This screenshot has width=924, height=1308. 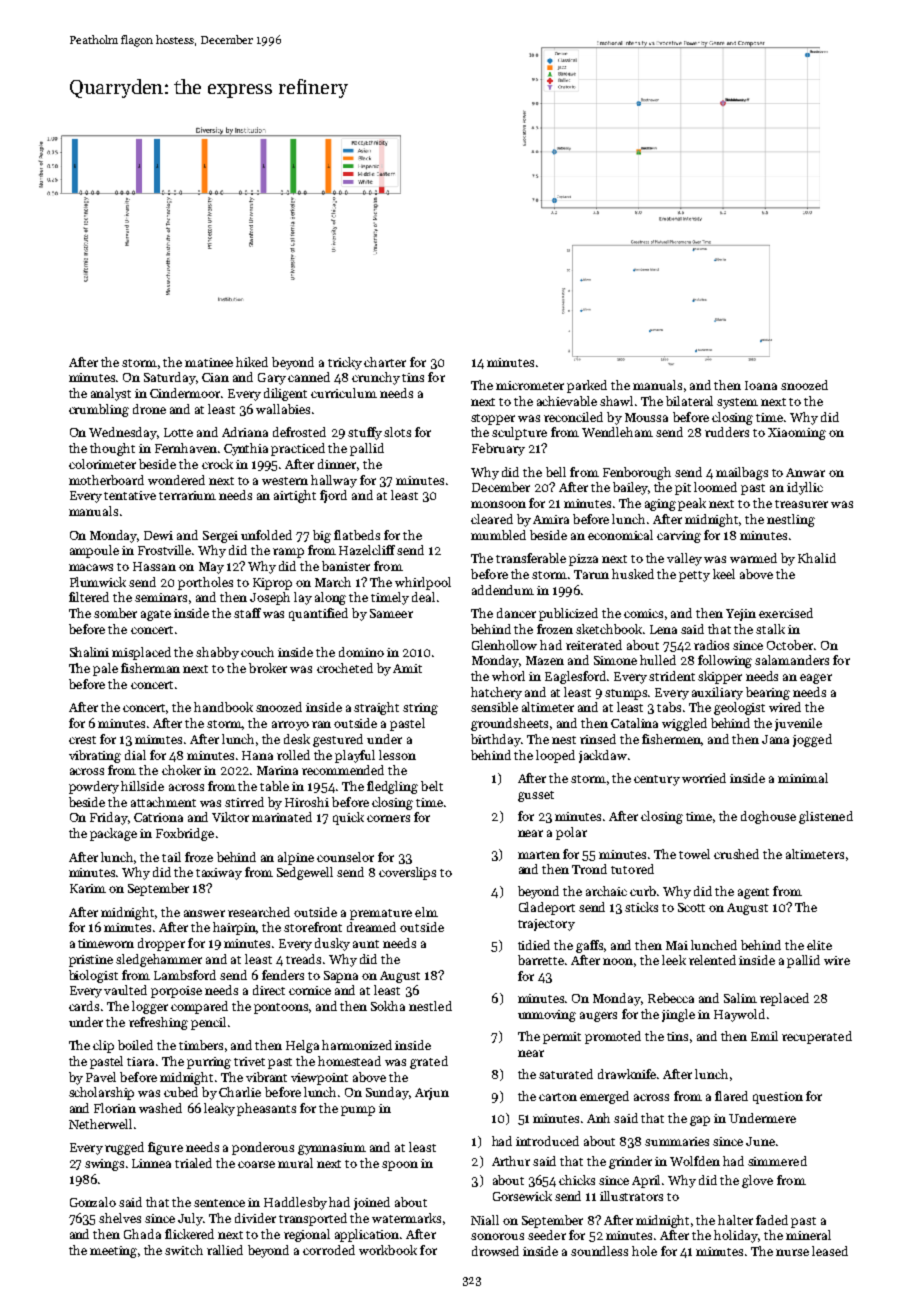 I want to click on keel, so click(x=724, y=574).
